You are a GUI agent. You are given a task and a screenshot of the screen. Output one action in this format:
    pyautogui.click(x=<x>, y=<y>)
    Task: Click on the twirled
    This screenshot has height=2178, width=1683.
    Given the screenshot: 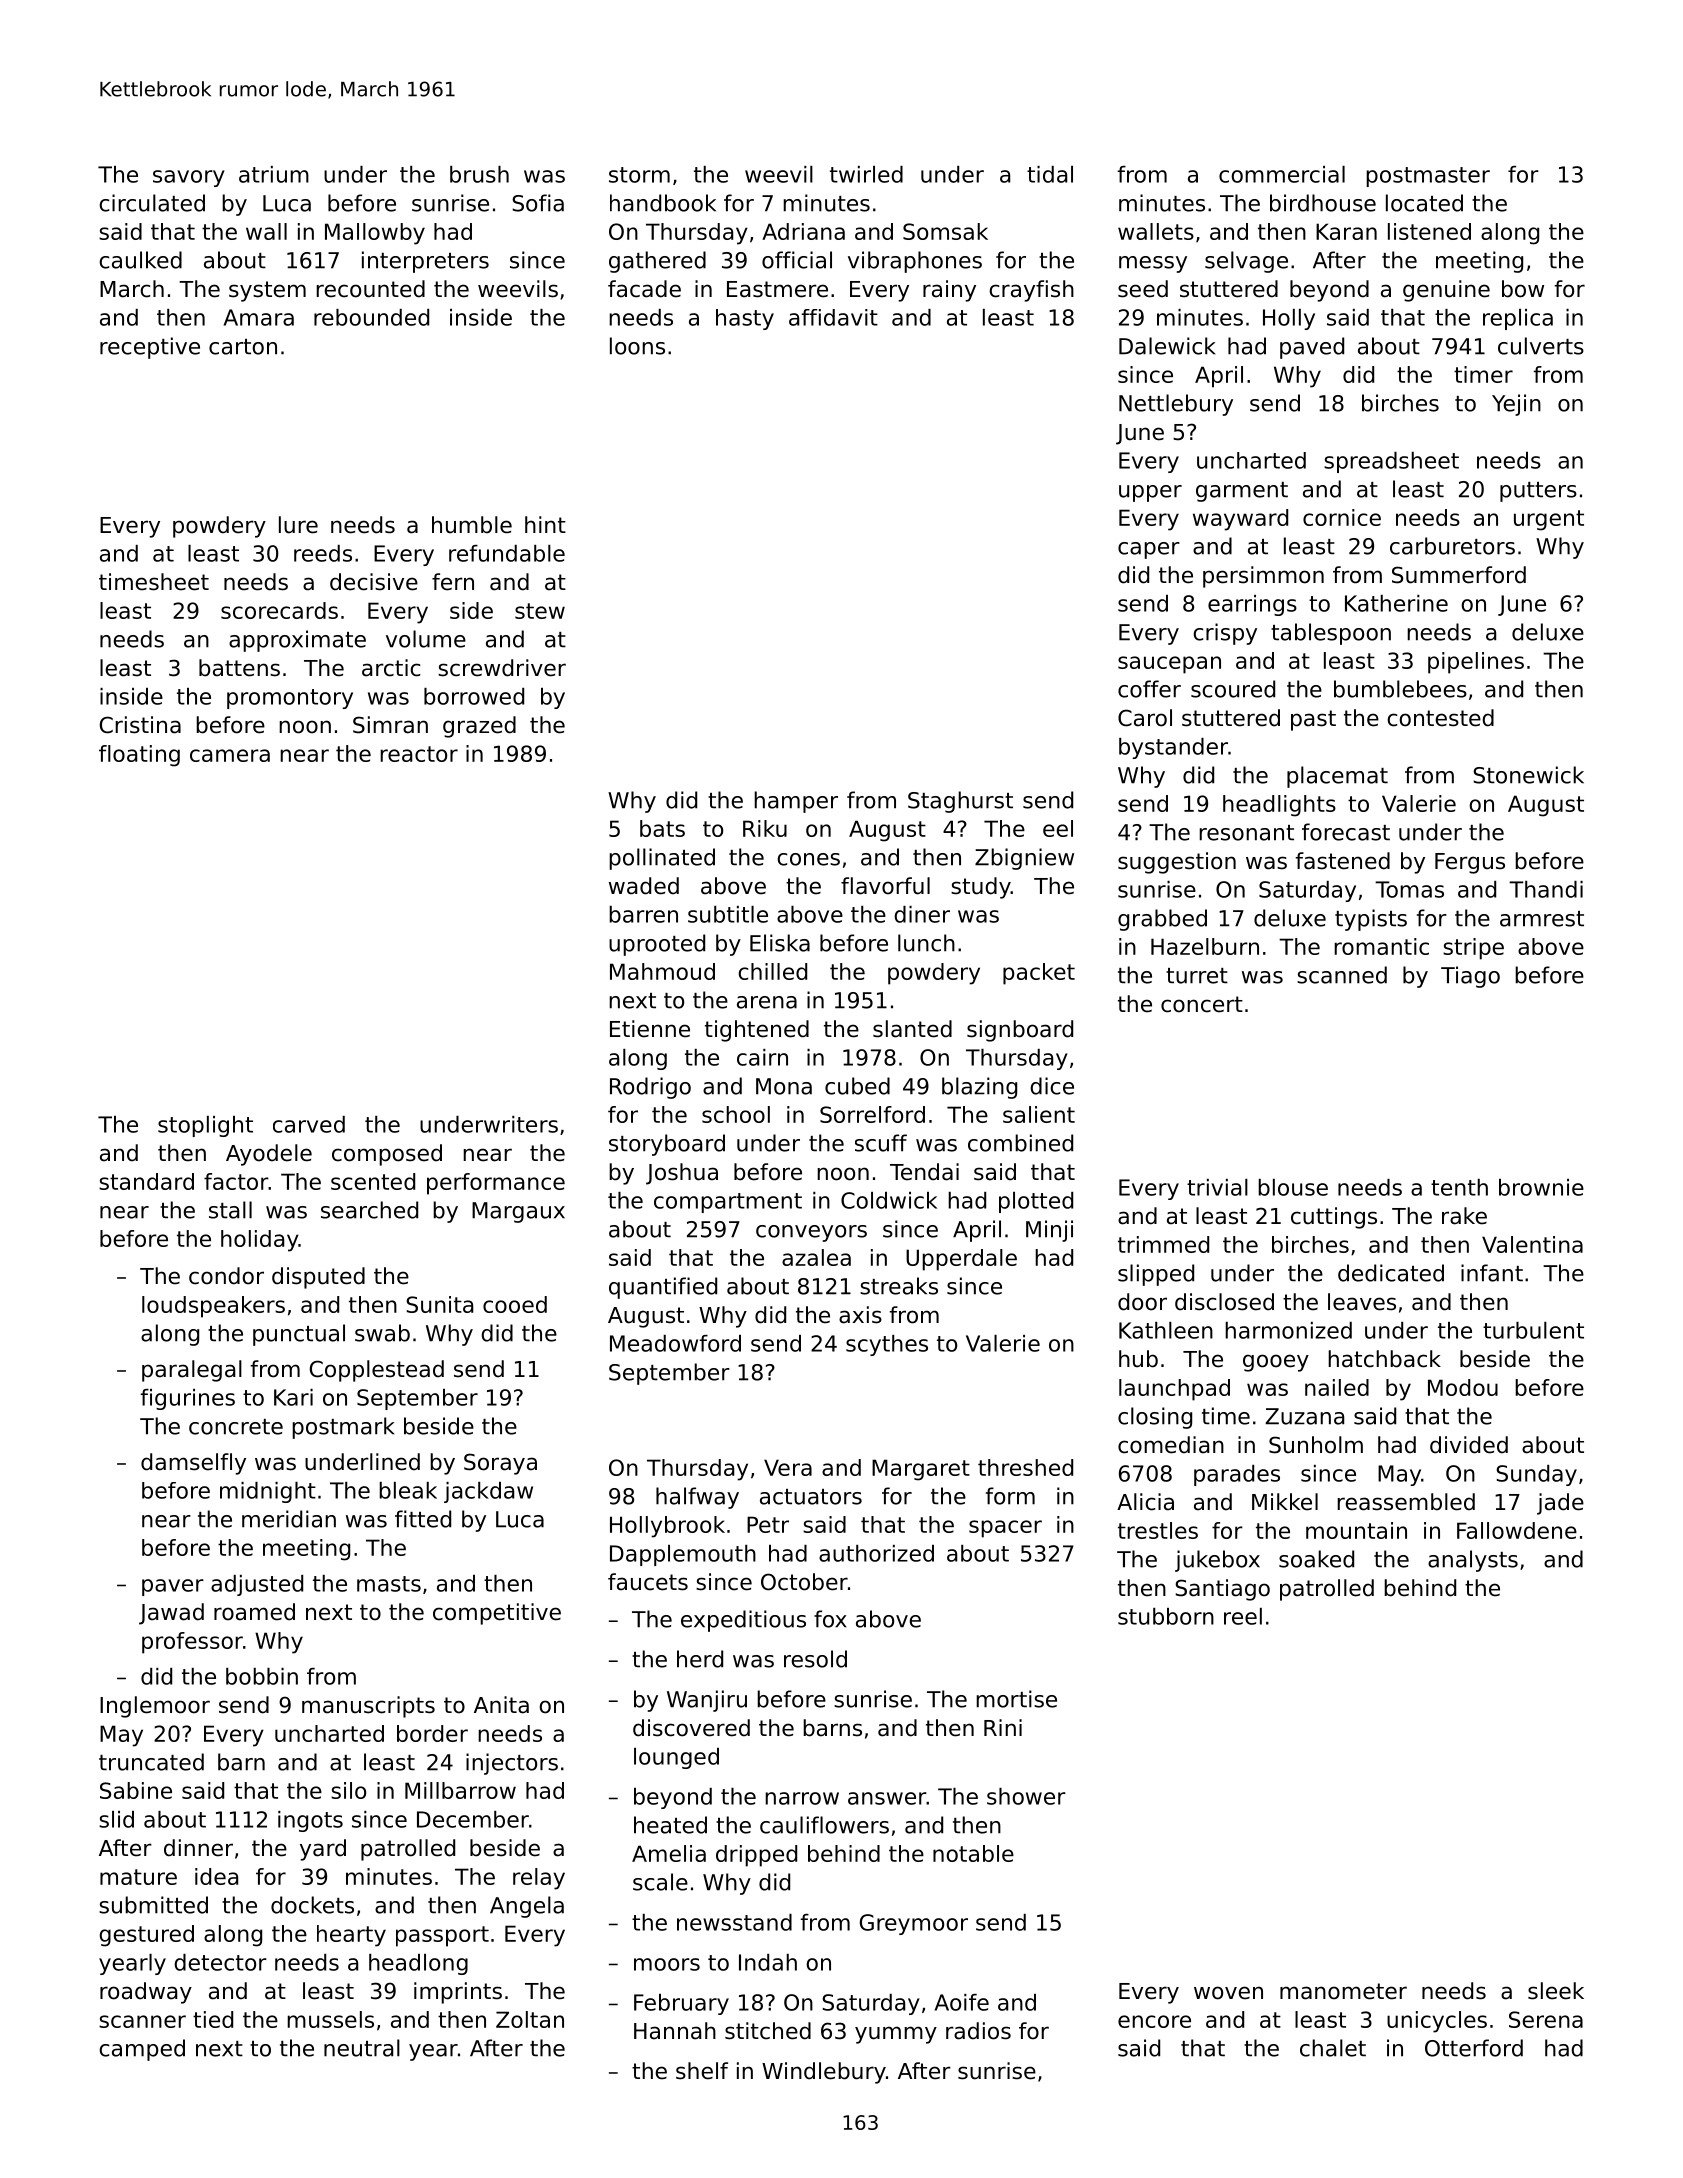 What is the action you would take?
    pyautogui.click(x=866, y=174)
